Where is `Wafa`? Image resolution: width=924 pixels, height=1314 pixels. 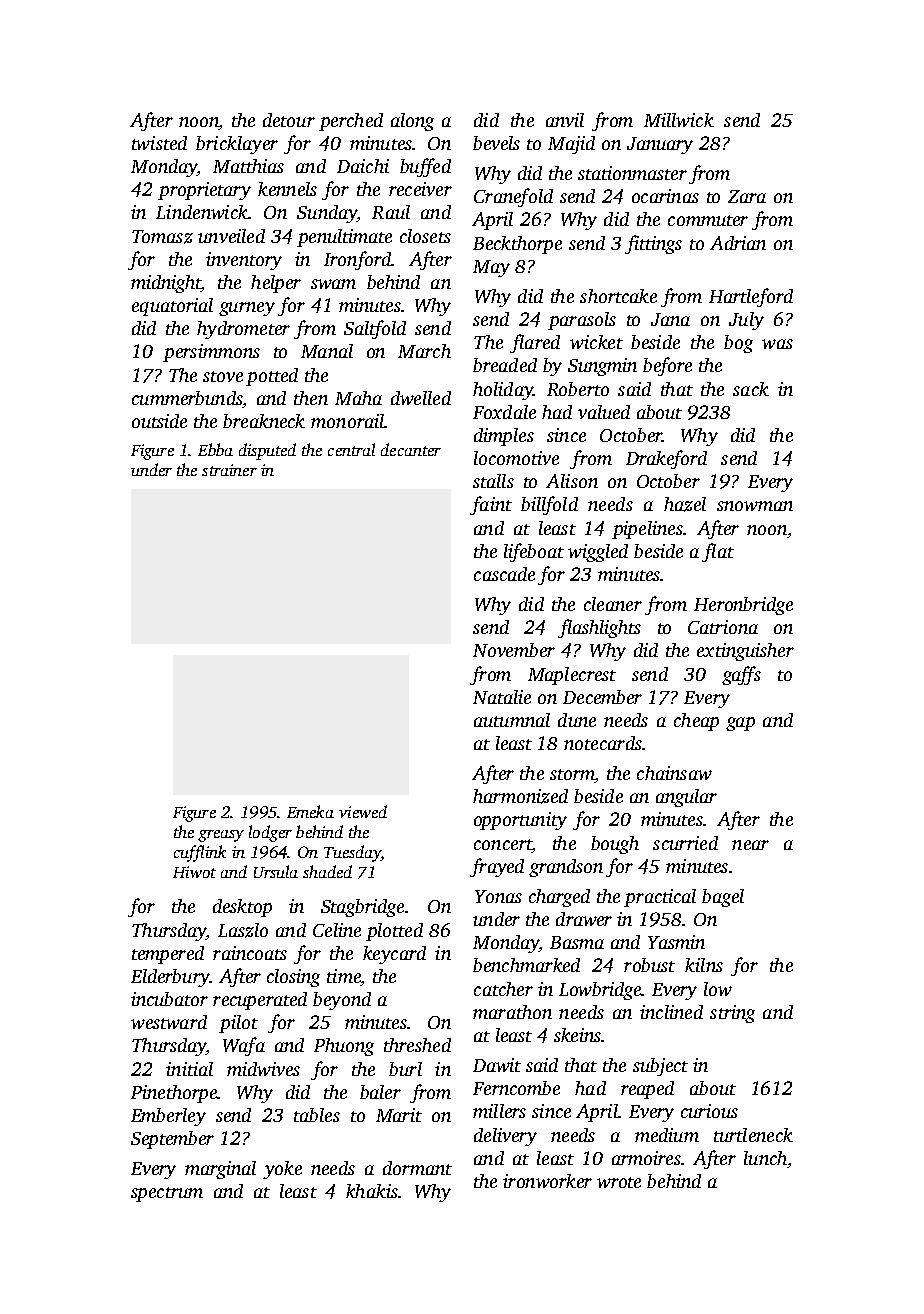
Wafa is located at coordinates (244, 1046).
